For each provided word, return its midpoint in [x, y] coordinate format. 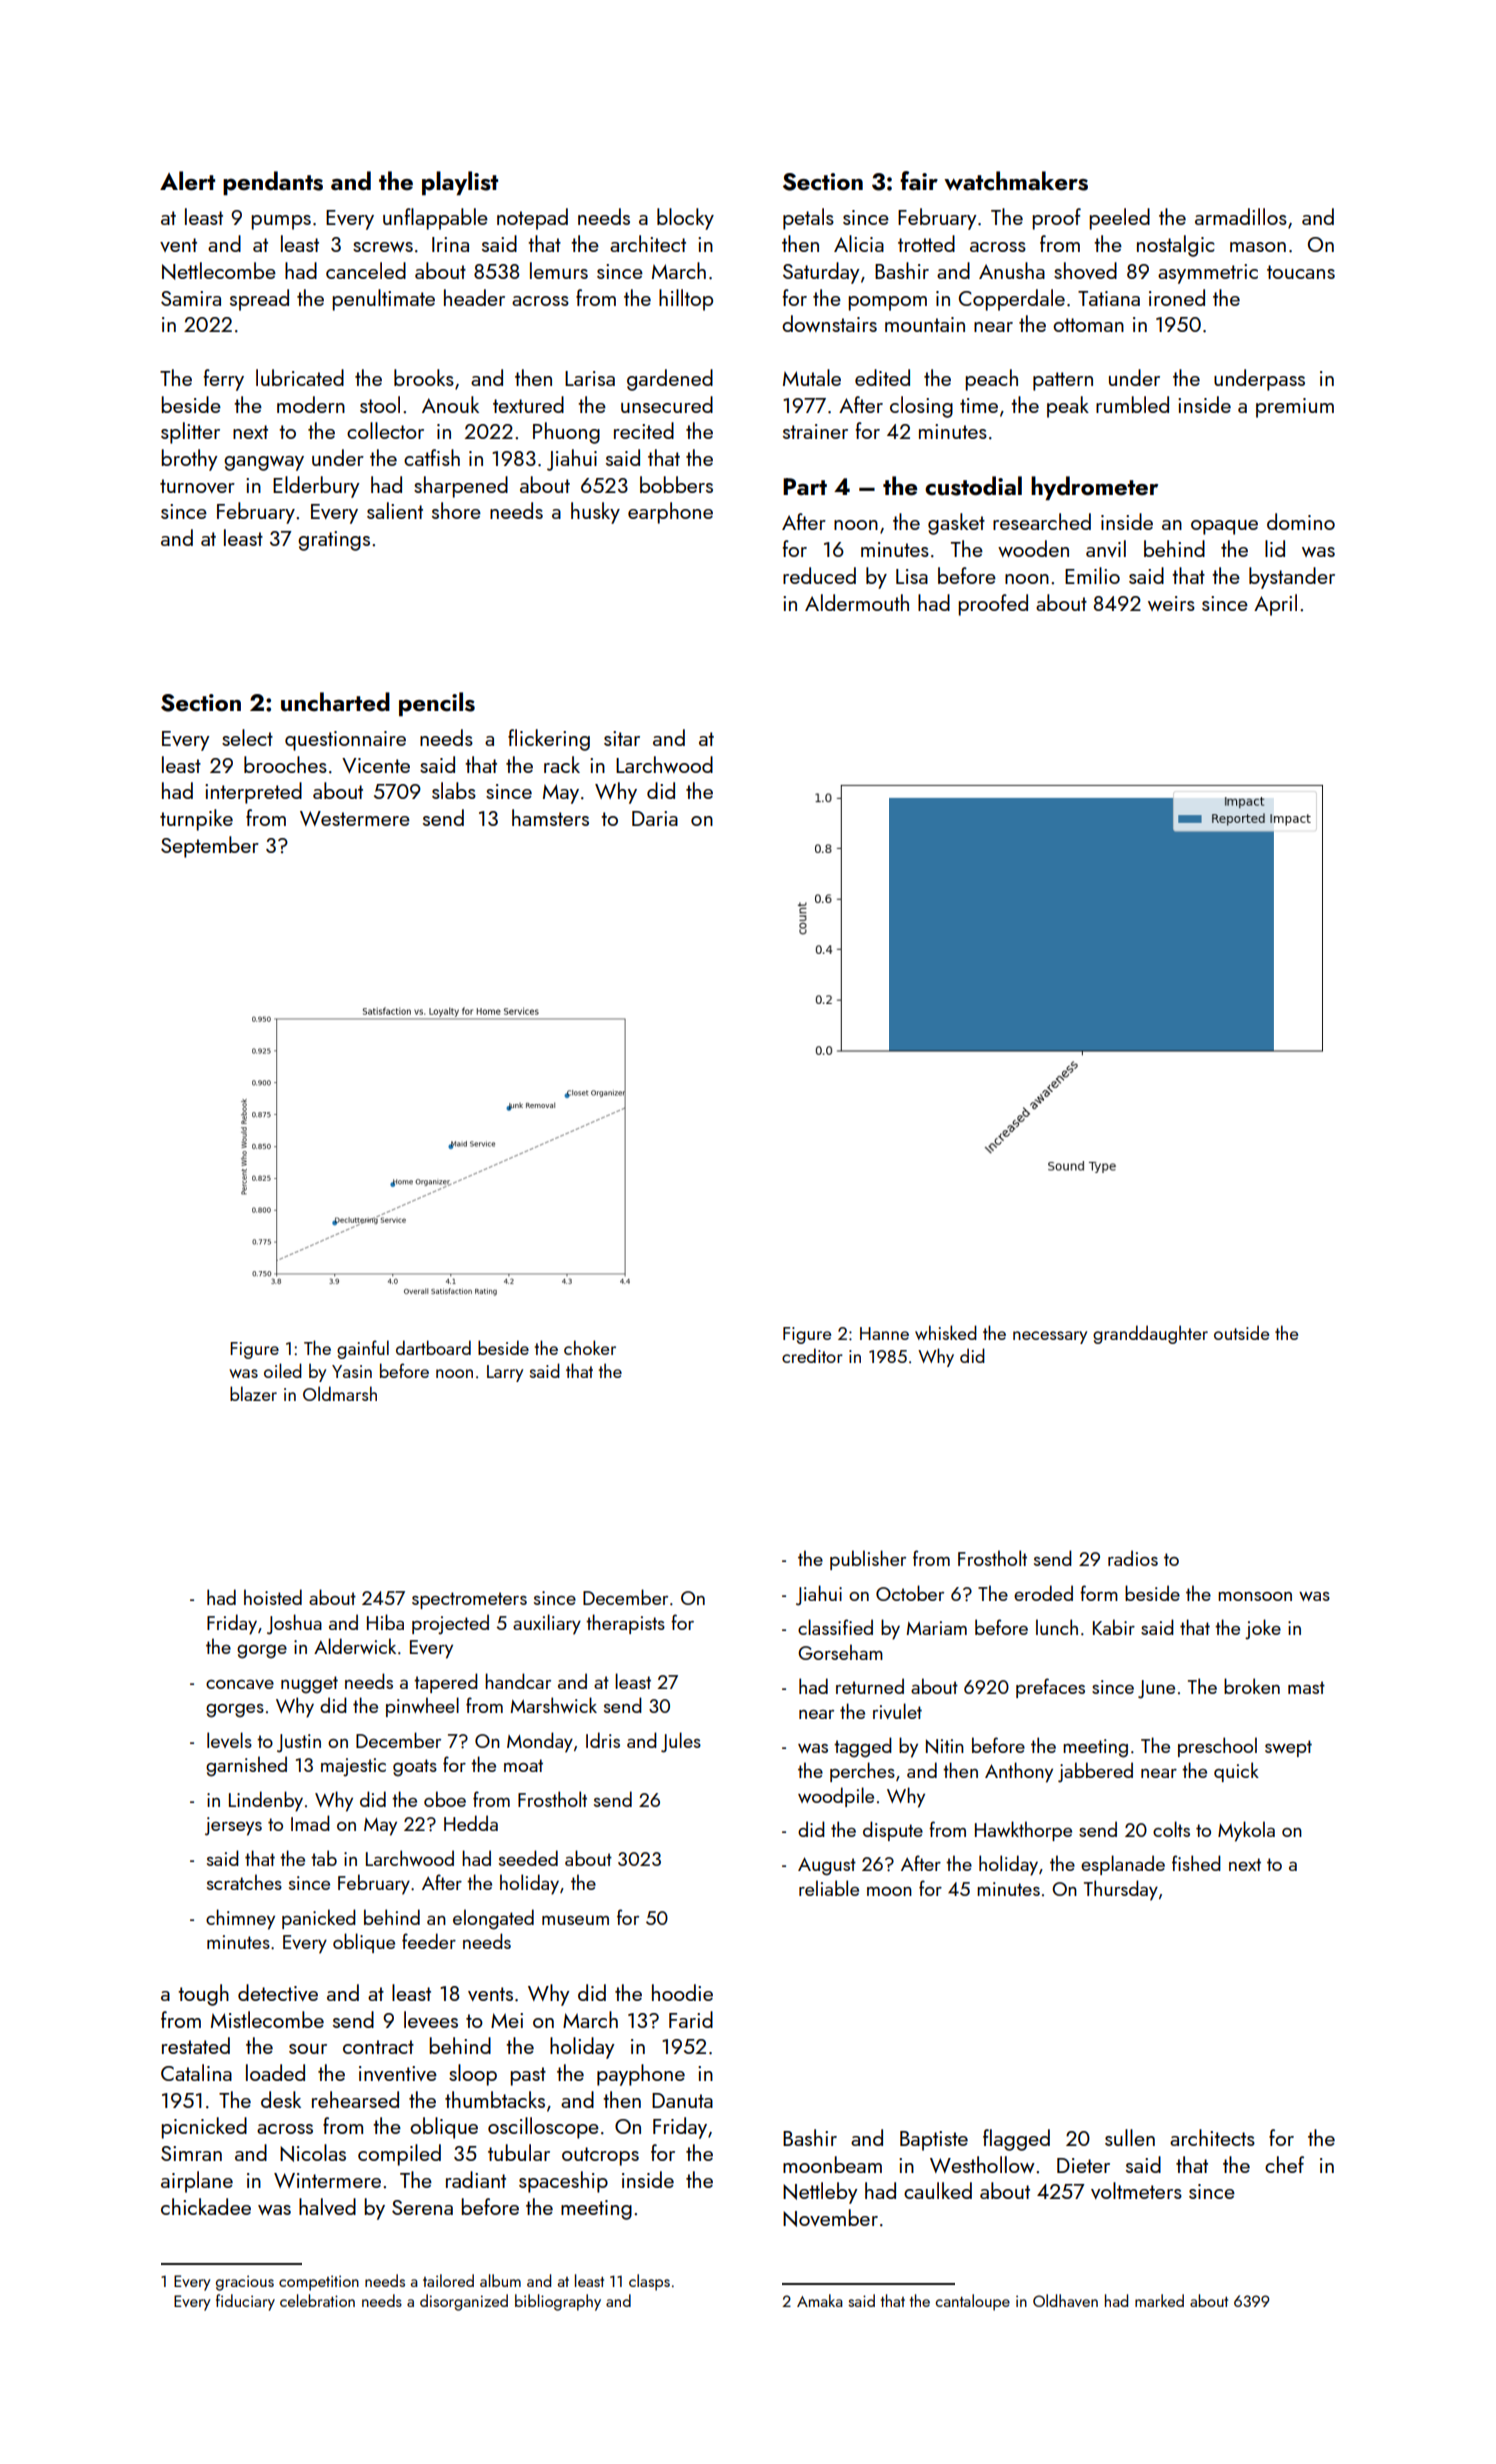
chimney [240, 1919]
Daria [655, 818]
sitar [622, 738]
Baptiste [934, 2141]
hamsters [550, 817]
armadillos [1241, 216]
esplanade [1123, 1865]
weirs [1171, 603]
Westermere [355, 818]
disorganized [464, 2302]
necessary [1050, 1337]
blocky [685, 219]
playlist [460, 183]
